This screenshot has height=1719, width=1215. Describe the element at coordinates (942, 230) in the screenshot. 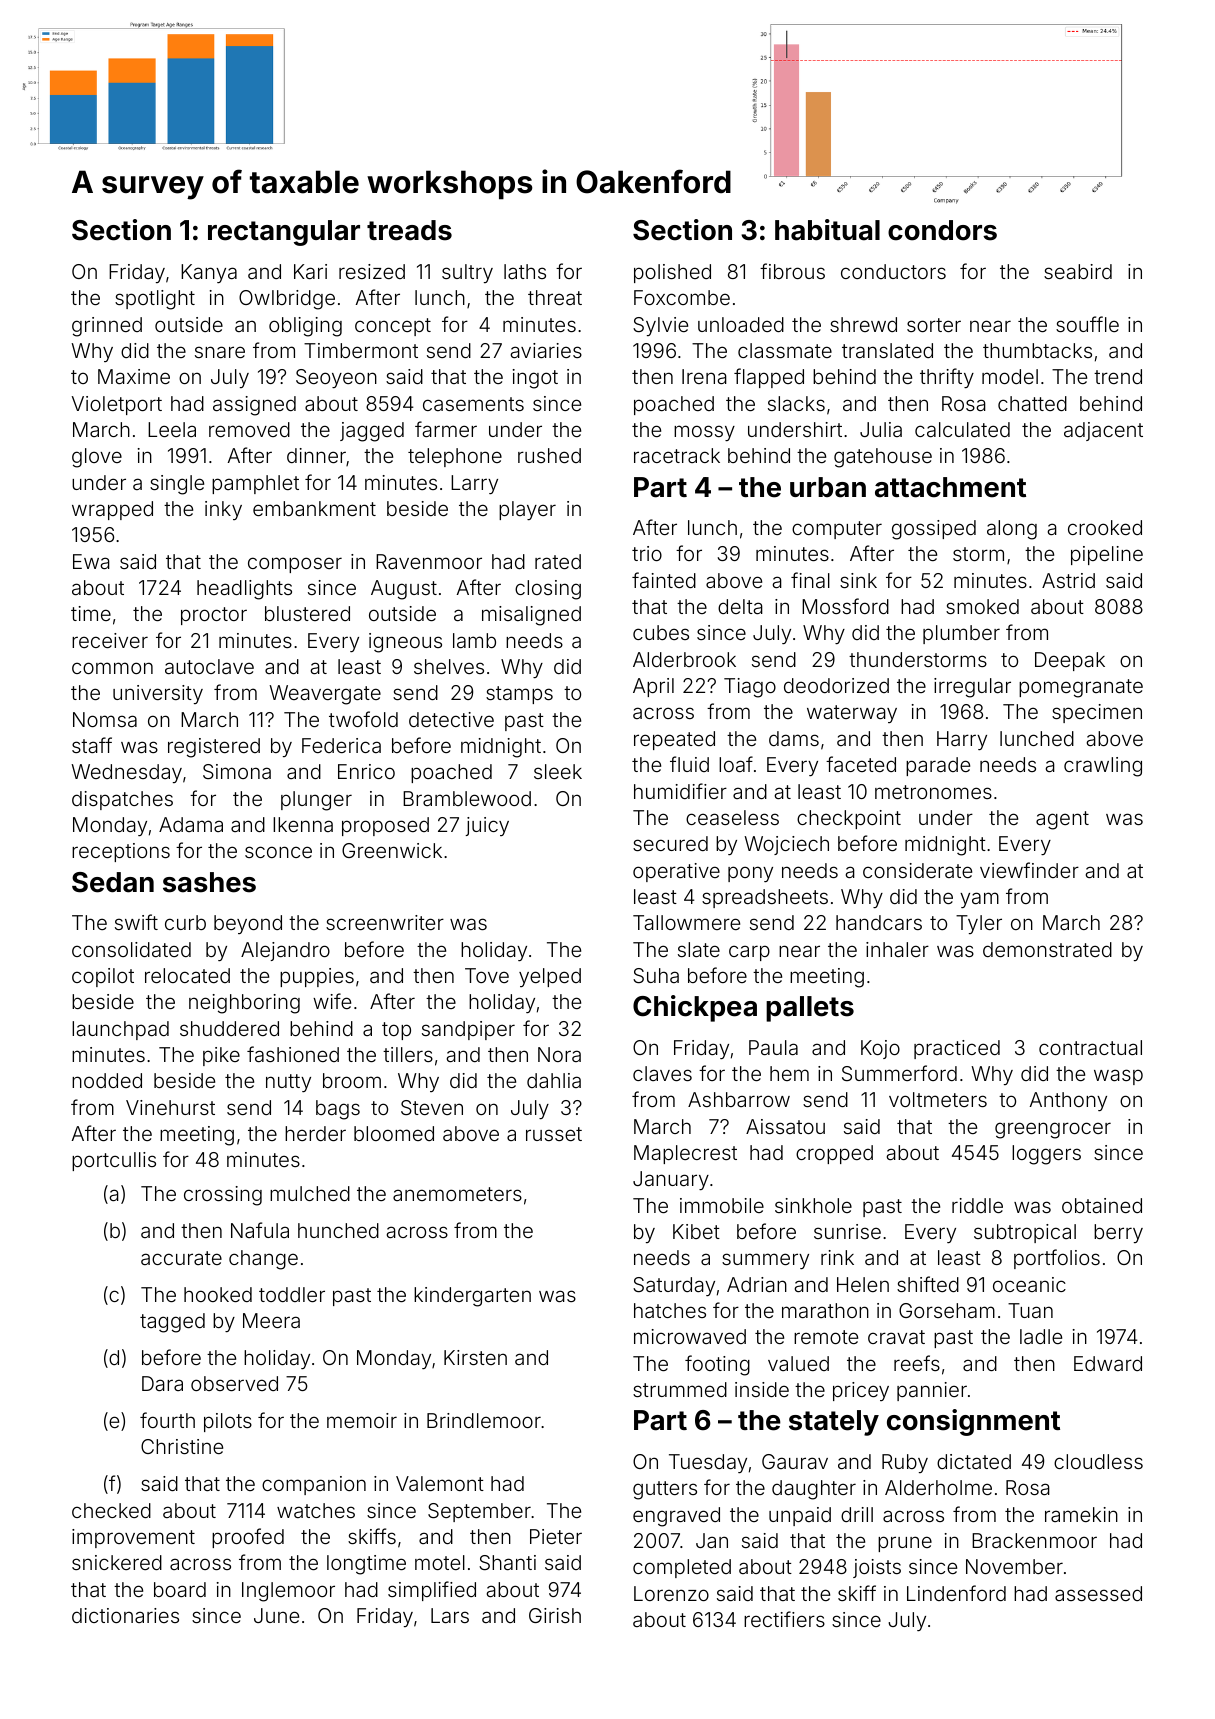

I see `condors` at that location.
